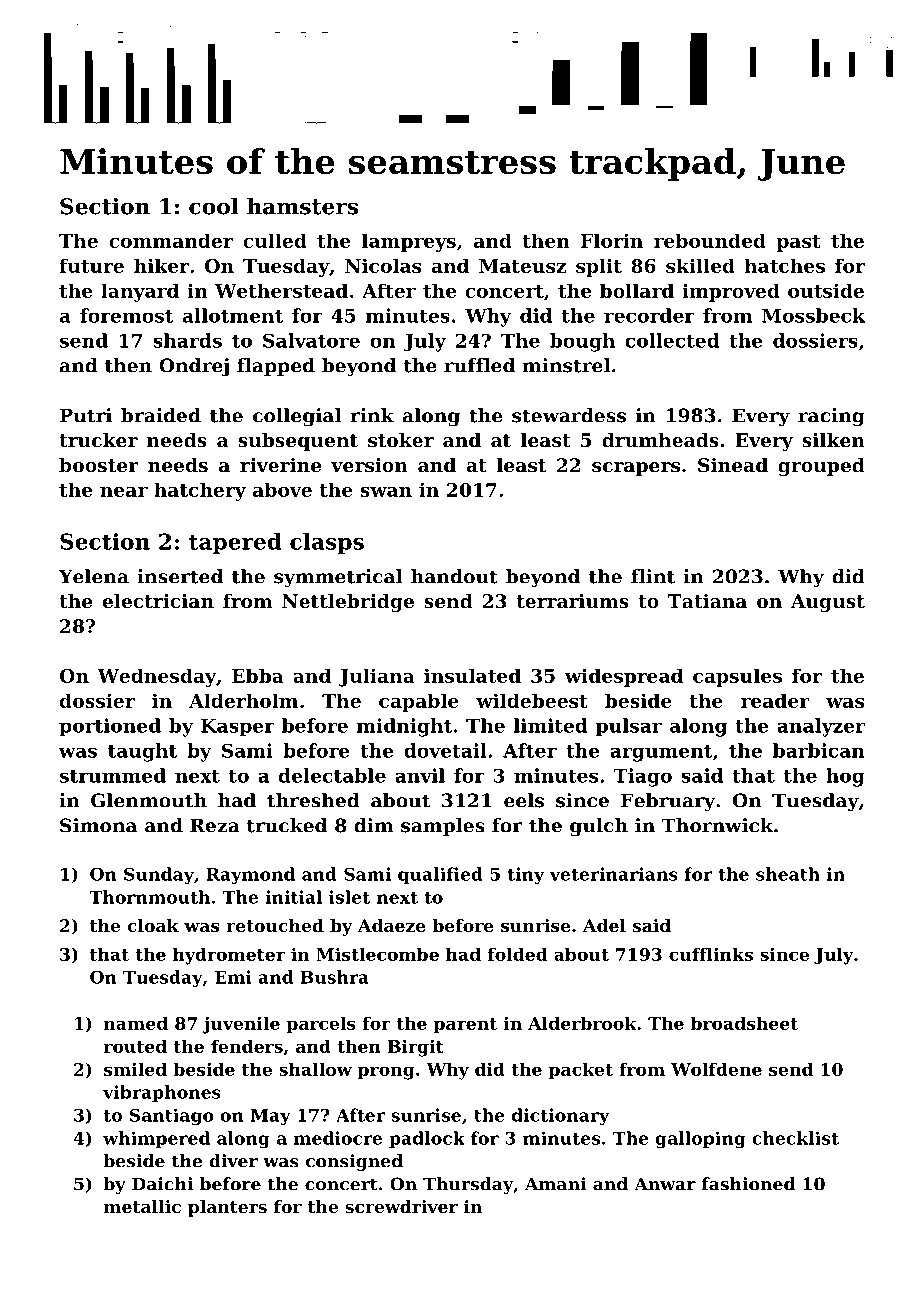 The width and height of the screenshot is (924, 1311). Describe the element at coordinates (748, 1184) in the screenshot. I see `fashioned` at that location.
